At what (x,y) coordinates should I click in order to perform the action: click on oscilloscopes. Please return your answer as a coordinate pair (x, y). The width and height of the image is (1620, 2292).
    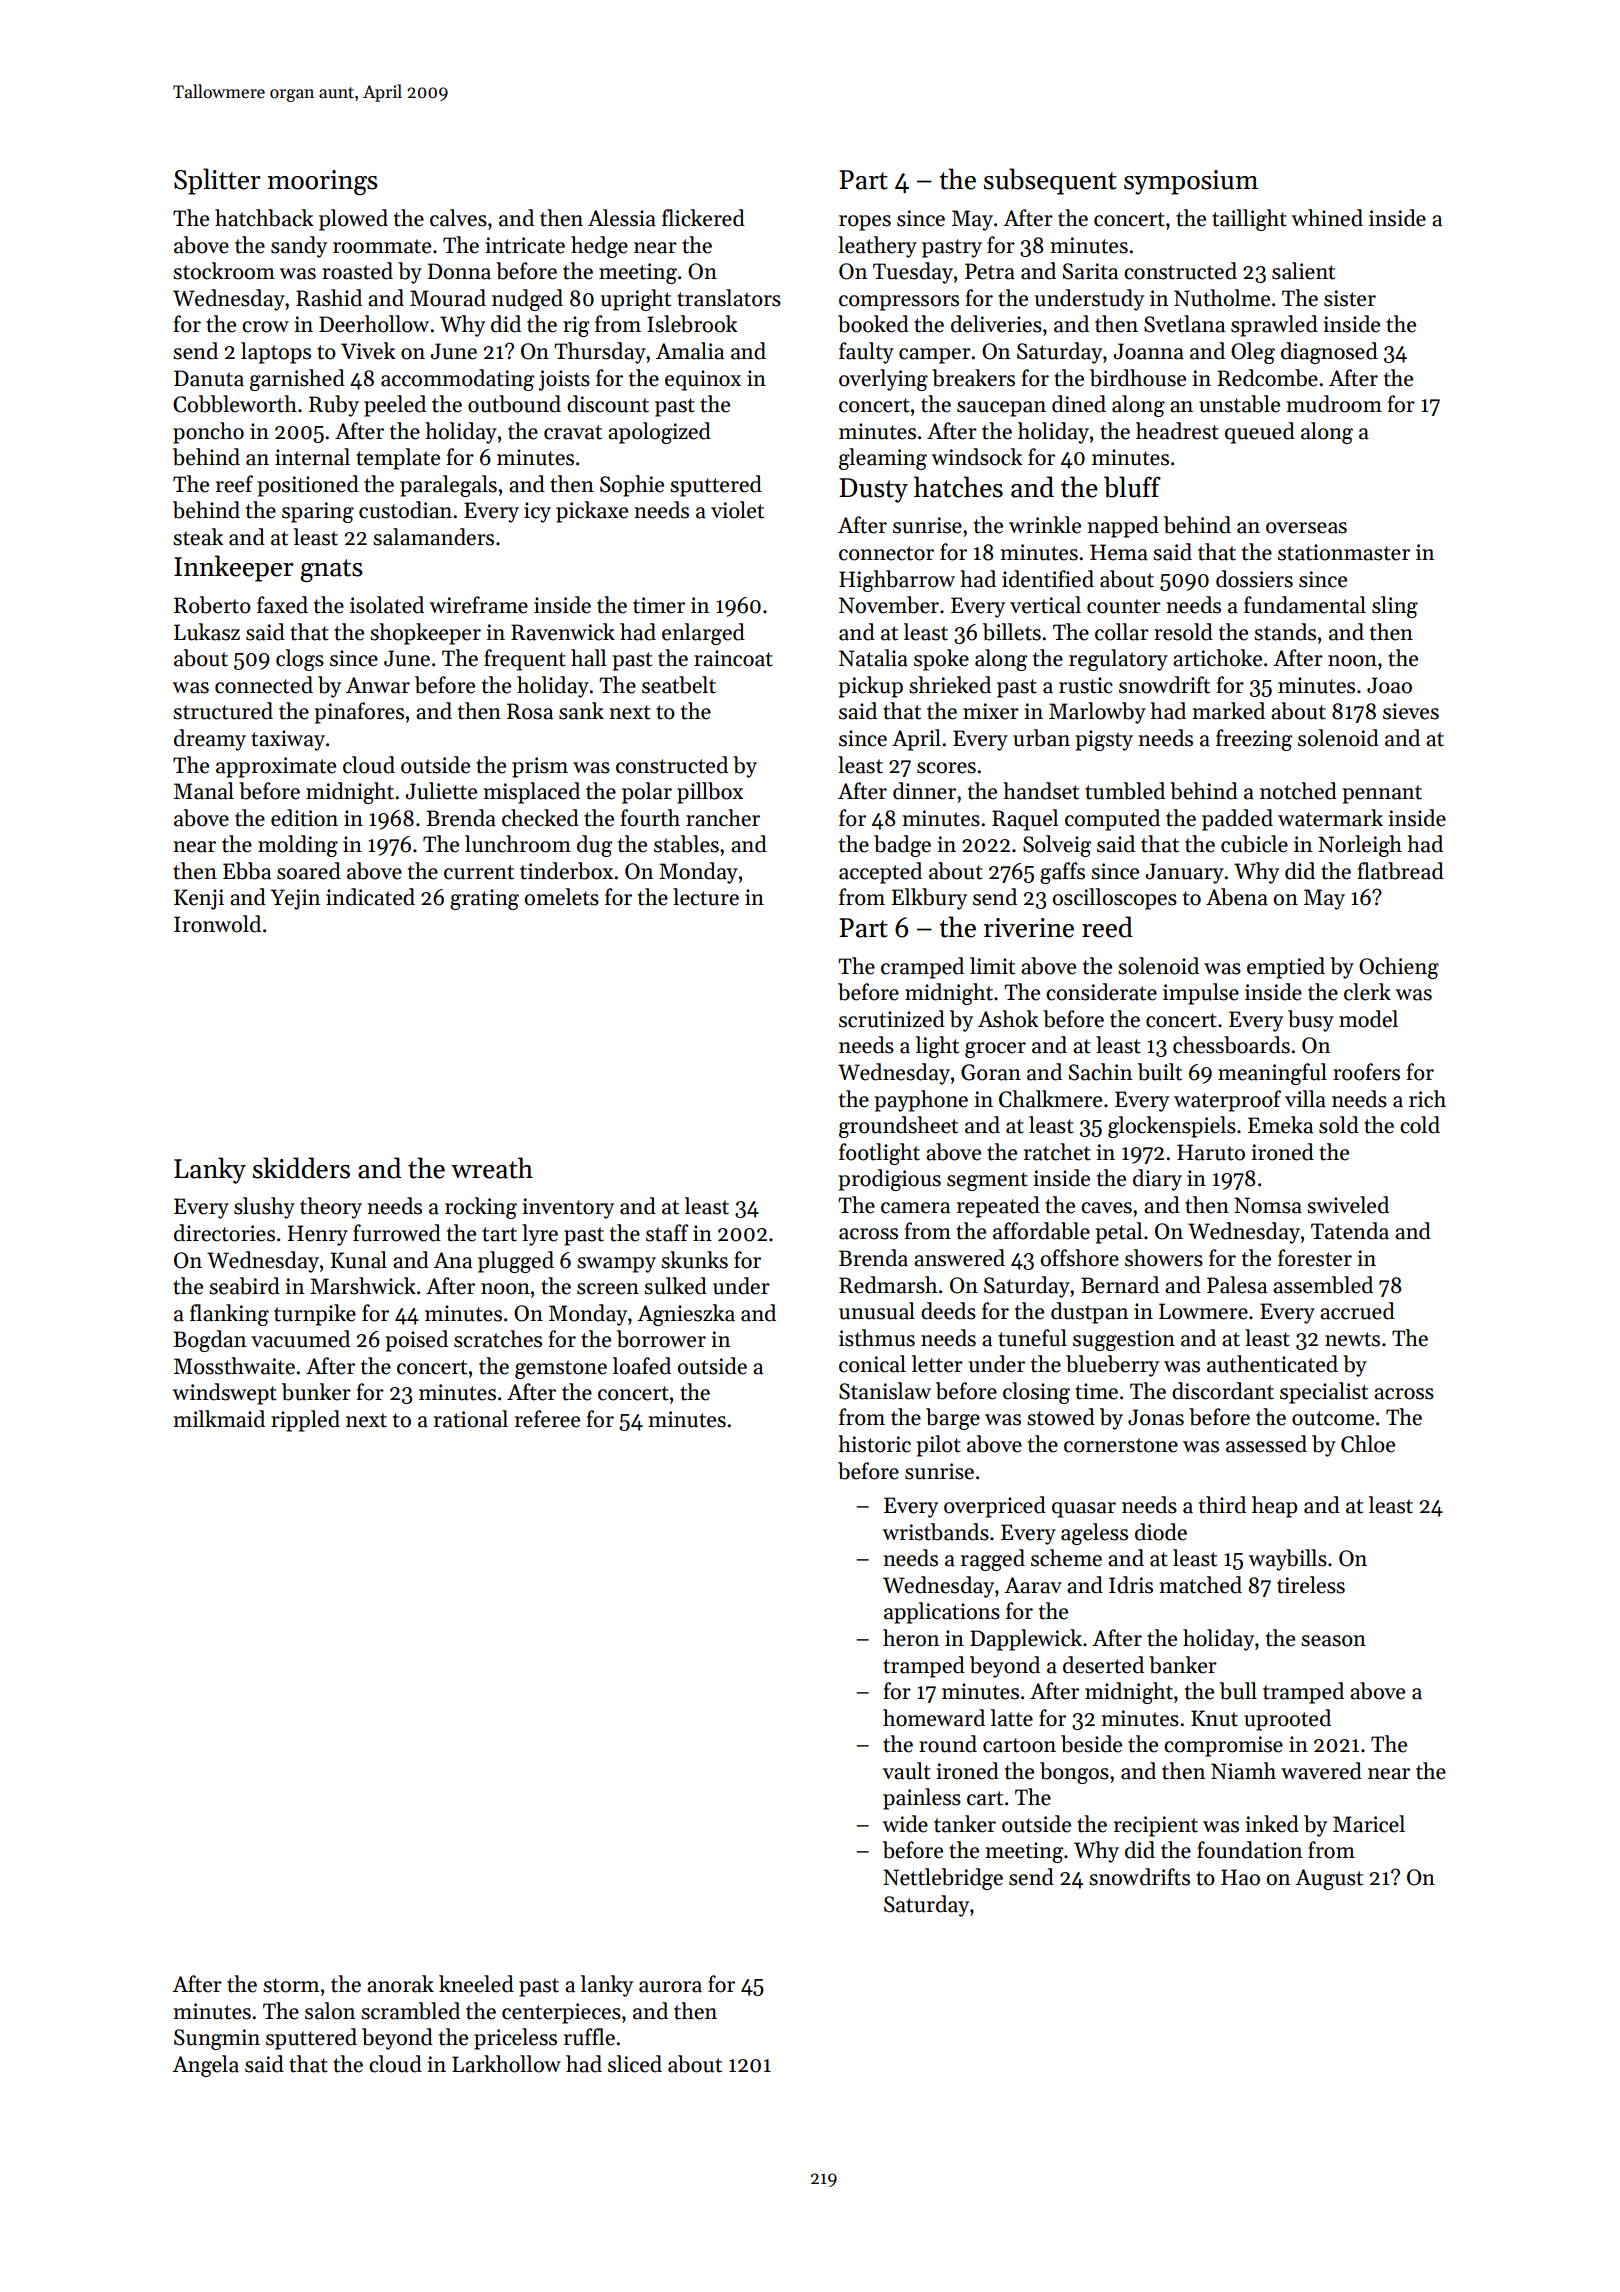
    Looking at the image, I should click on (1114, 899).
